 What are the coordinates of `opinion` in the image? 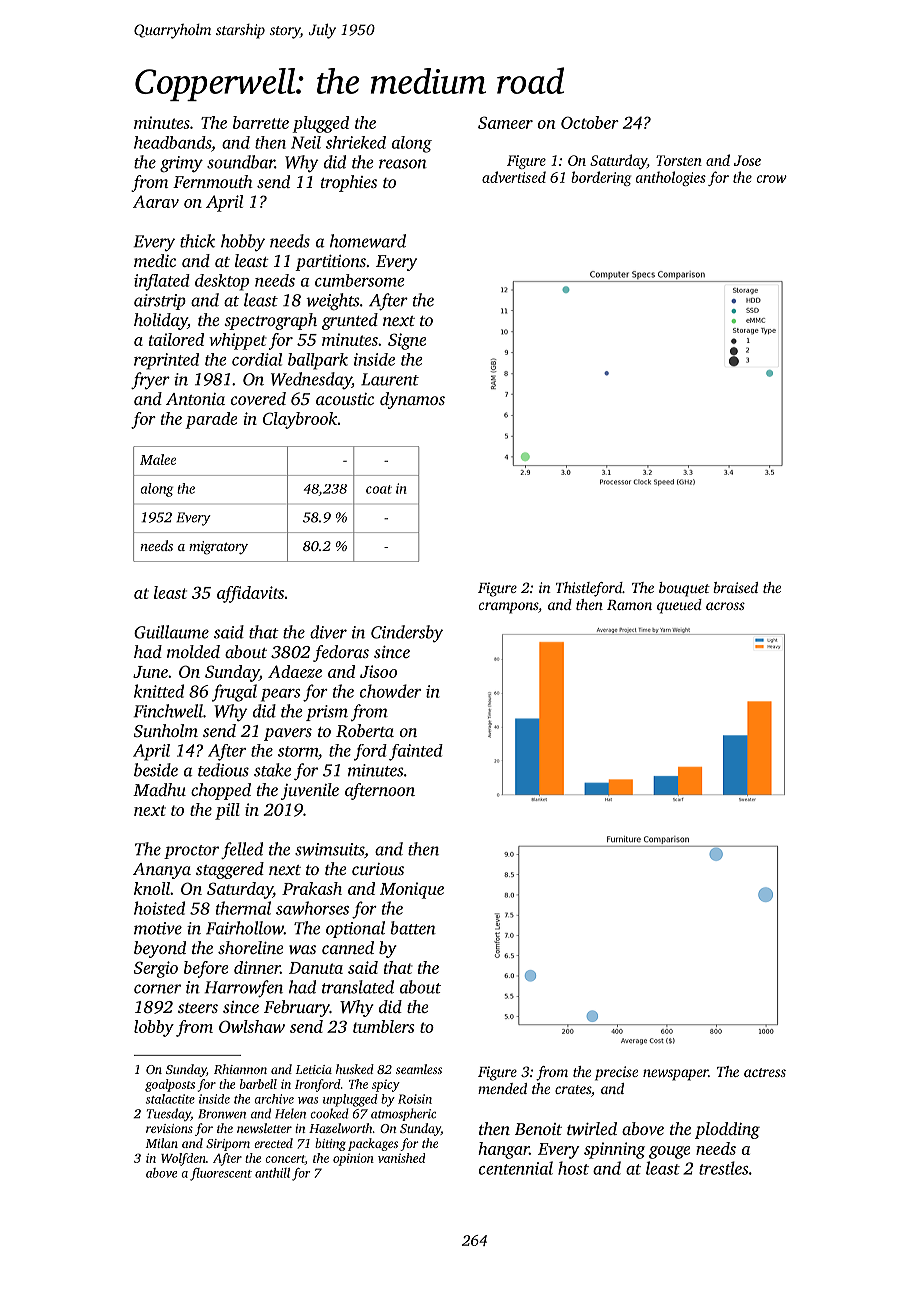 It's located at (353, 1159).
